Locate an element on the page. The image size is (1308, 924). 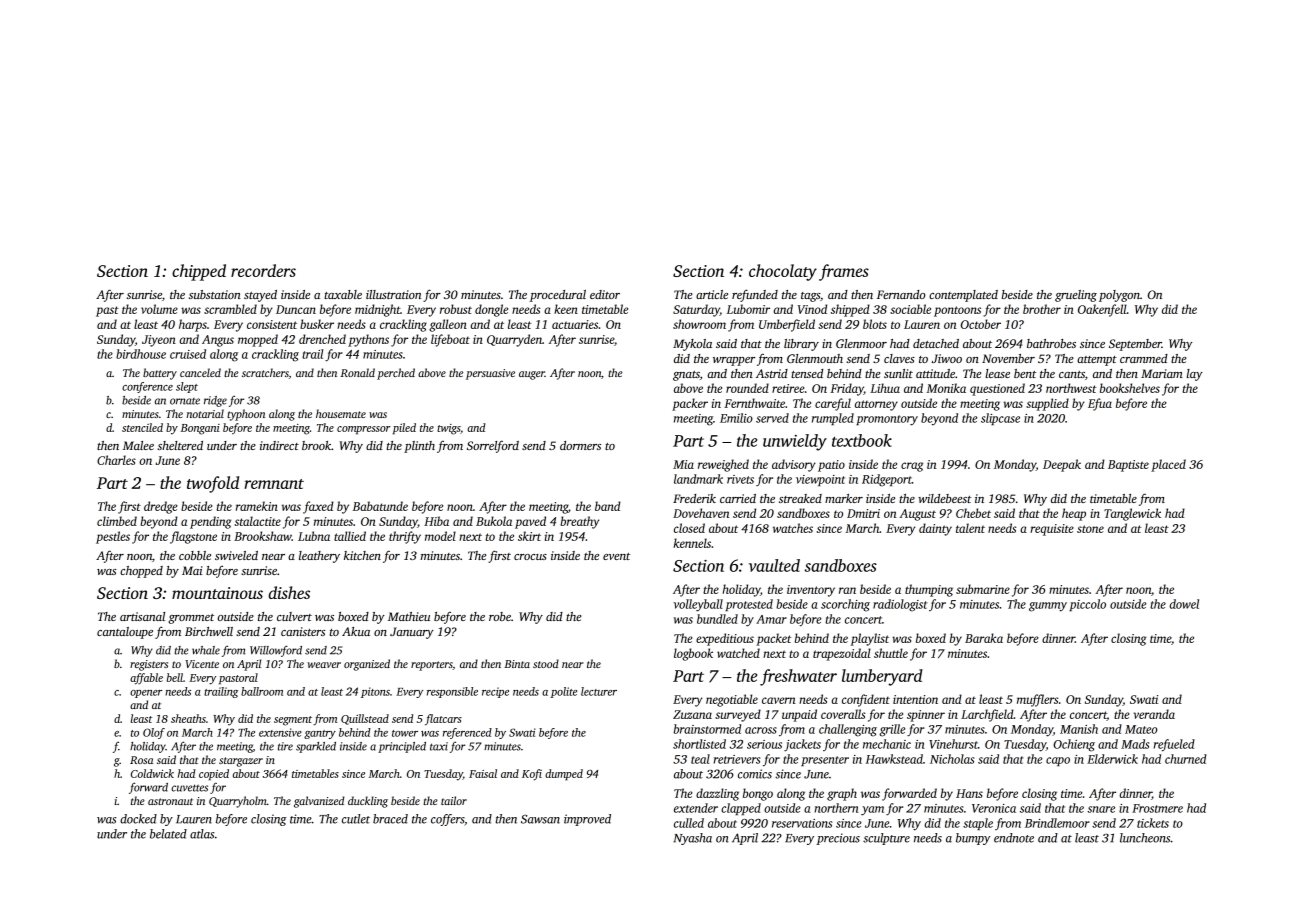
textbook is located at coordinates (862, 440).
